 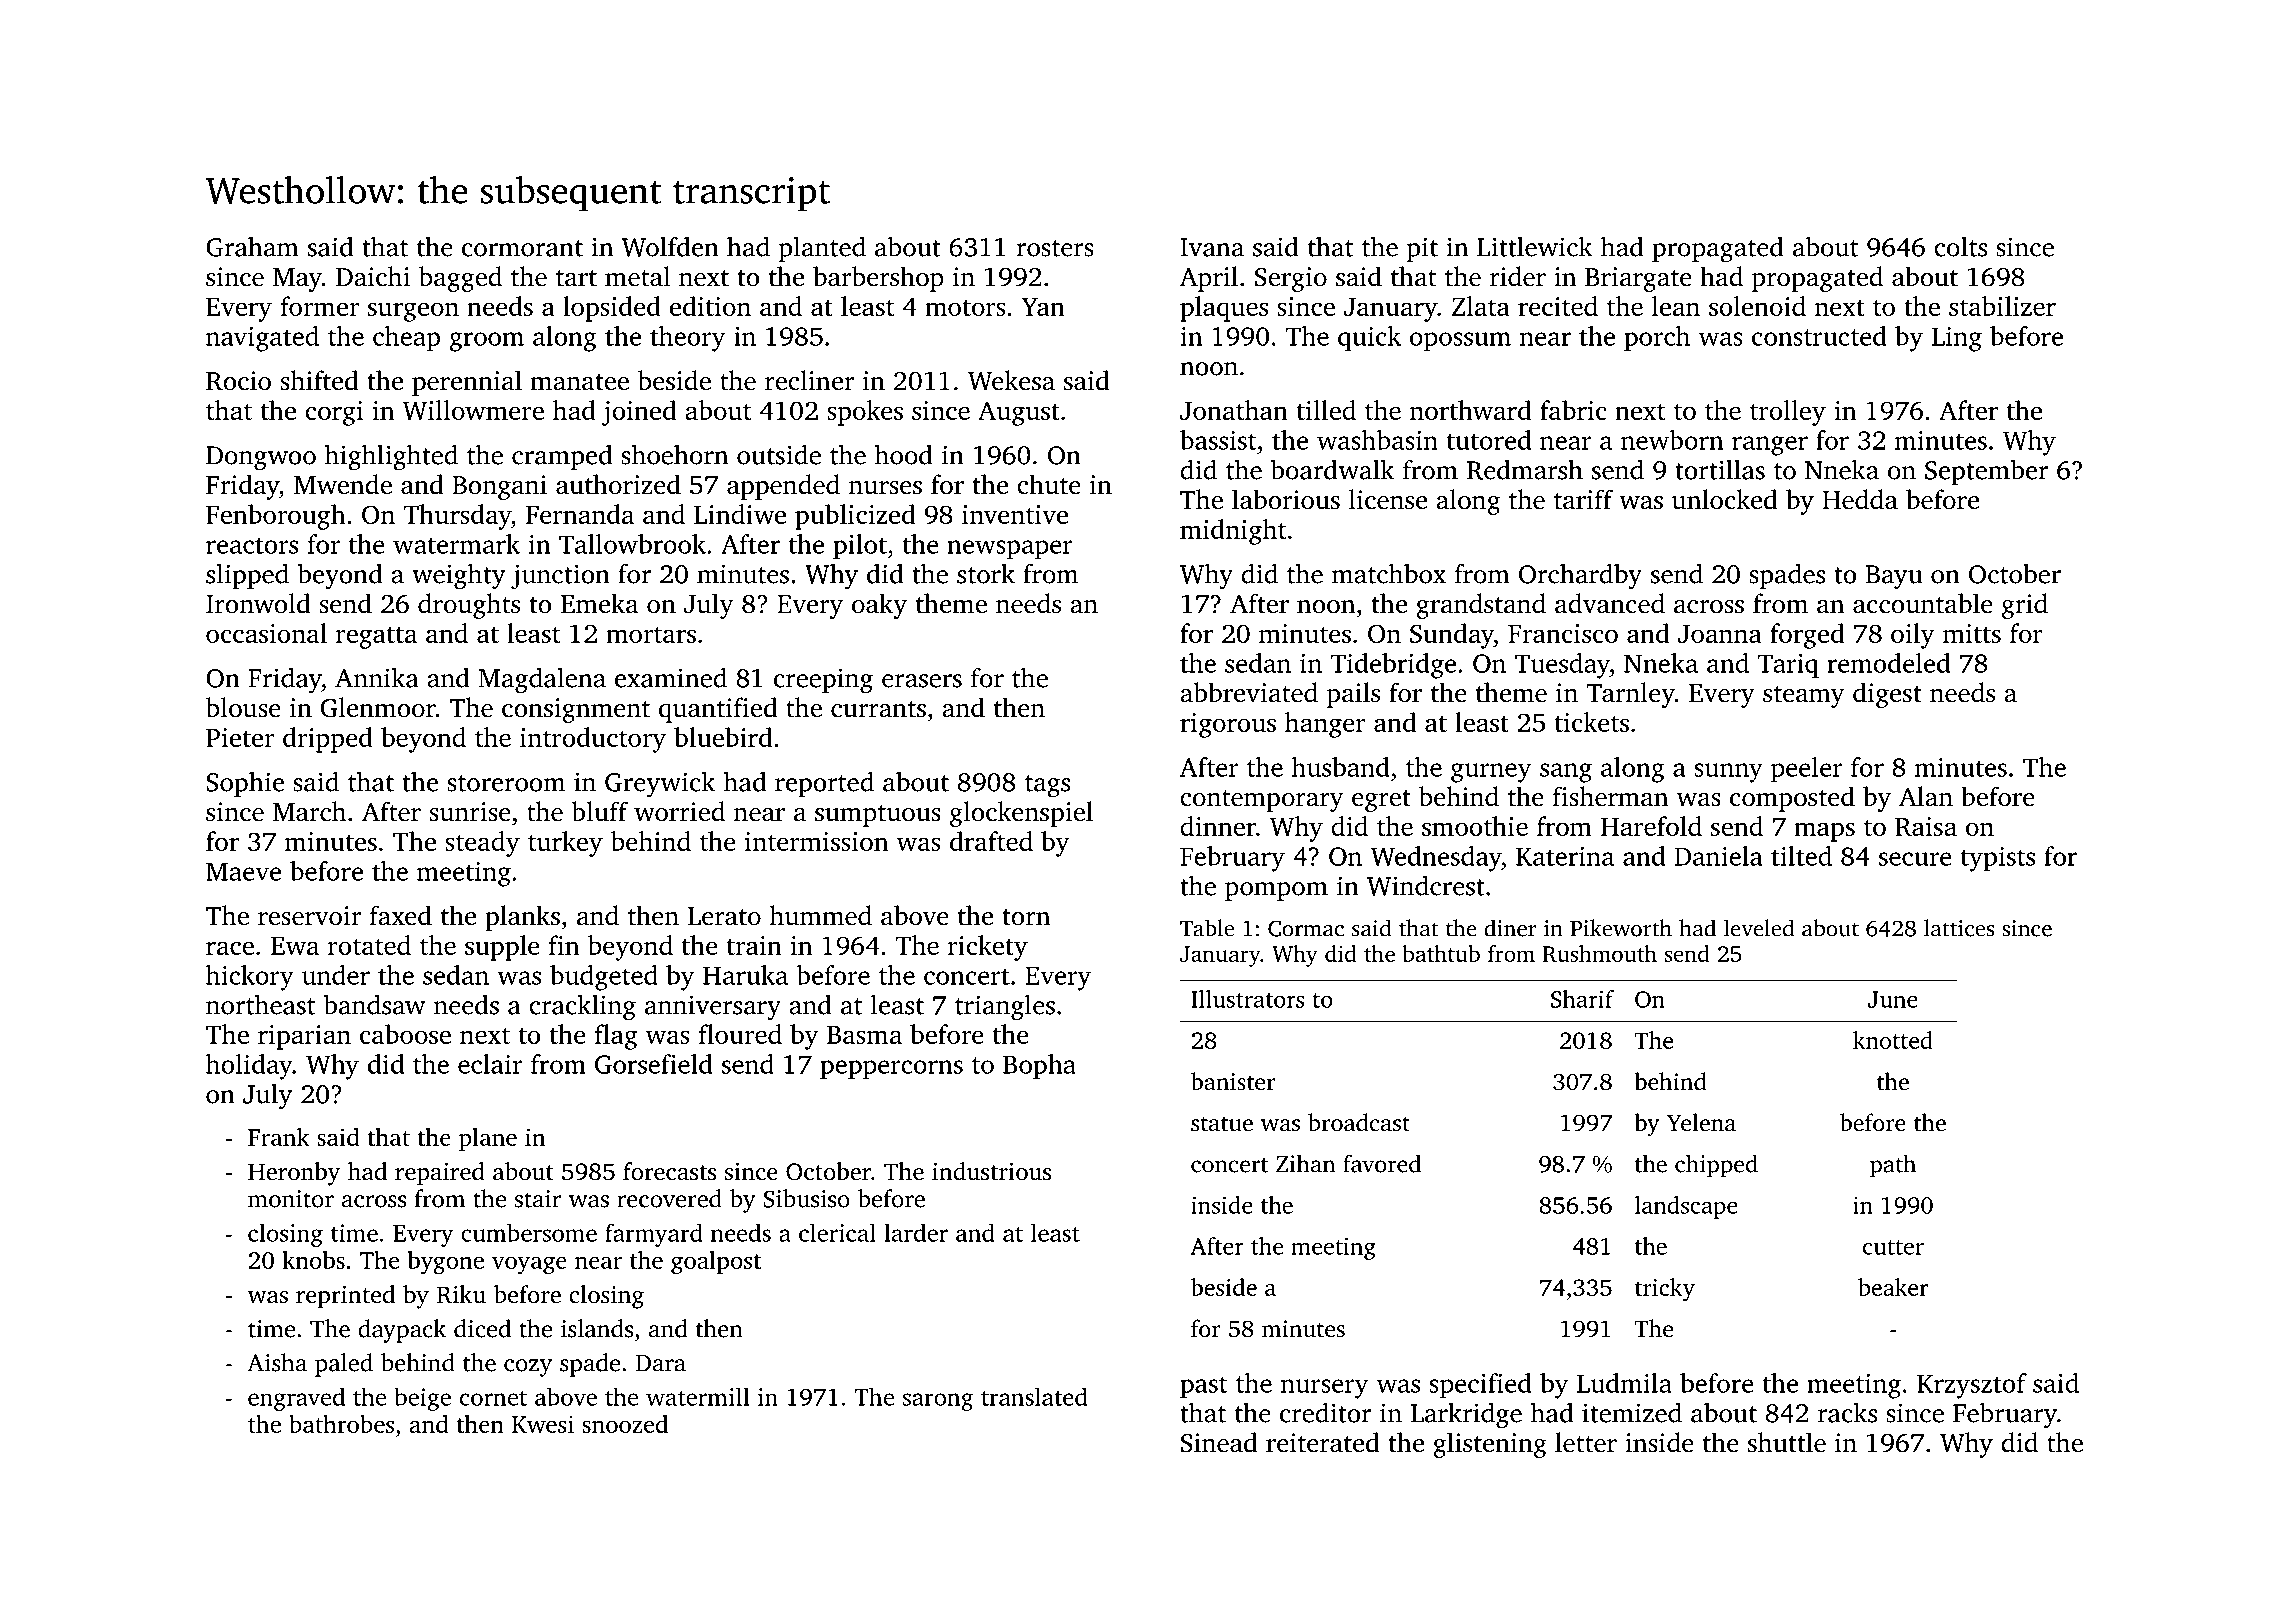 What do you see at coordinates (1324, 1389) in the screenshot?
I see `nursery` at bounding box center [1324, 1389].
